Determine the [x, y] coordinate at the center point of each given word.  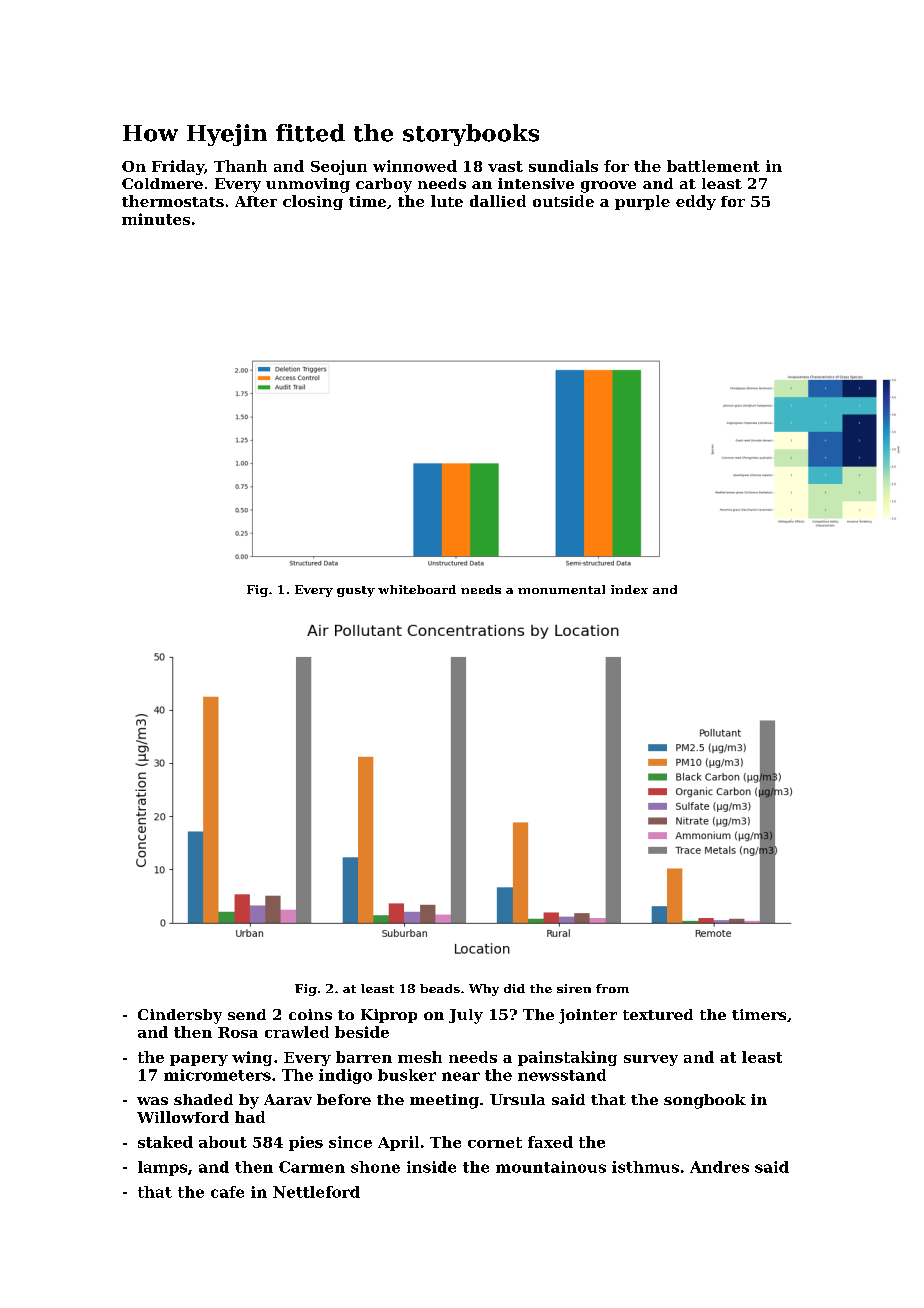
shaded [203, 1099]
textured [658, 1014]
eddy [696, 202]
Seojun [339, 167]
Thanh [240, 166]
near [461, 1076]
